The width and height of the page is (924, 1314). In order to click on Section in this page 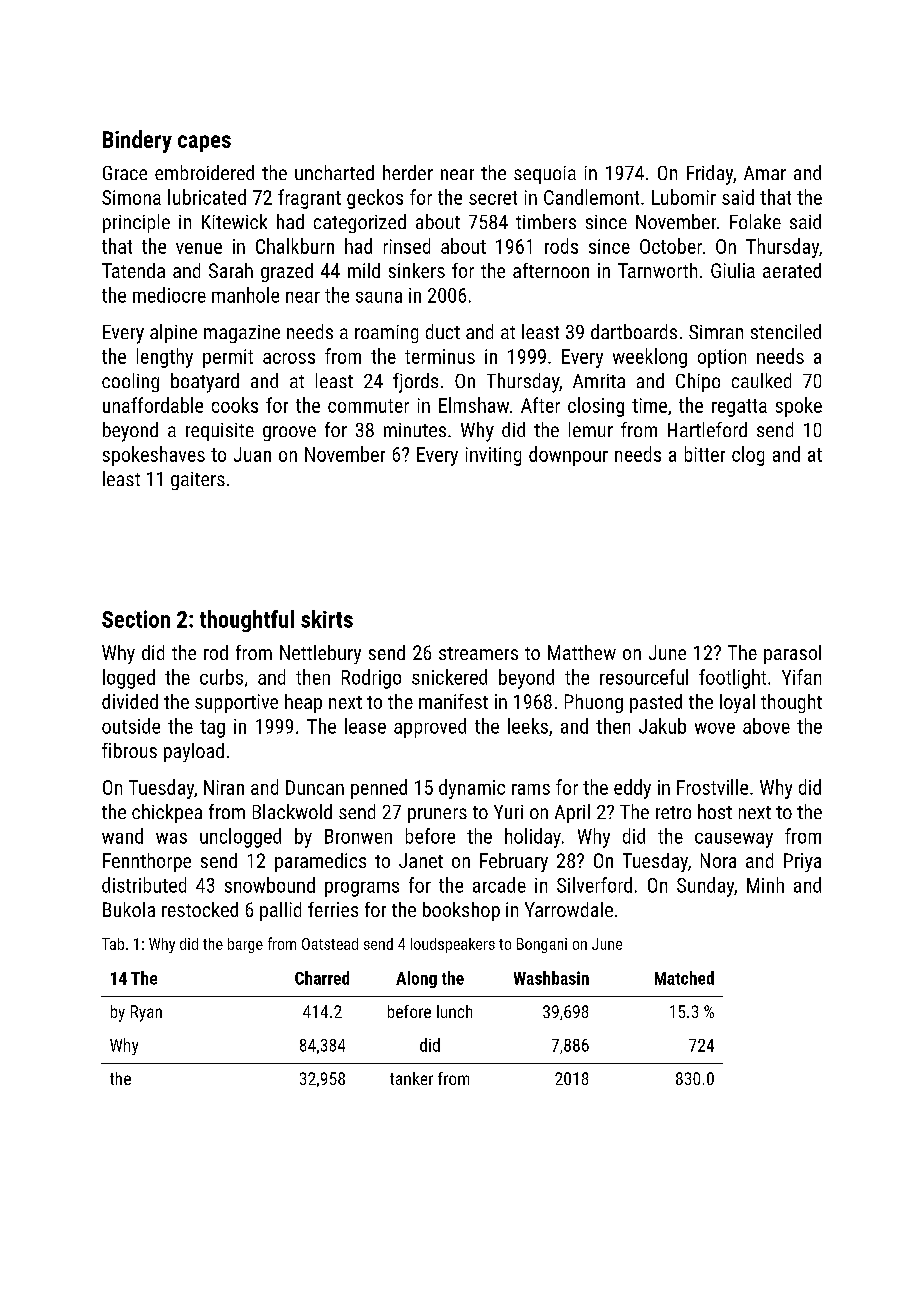, I will do `click(136, 619)`.
